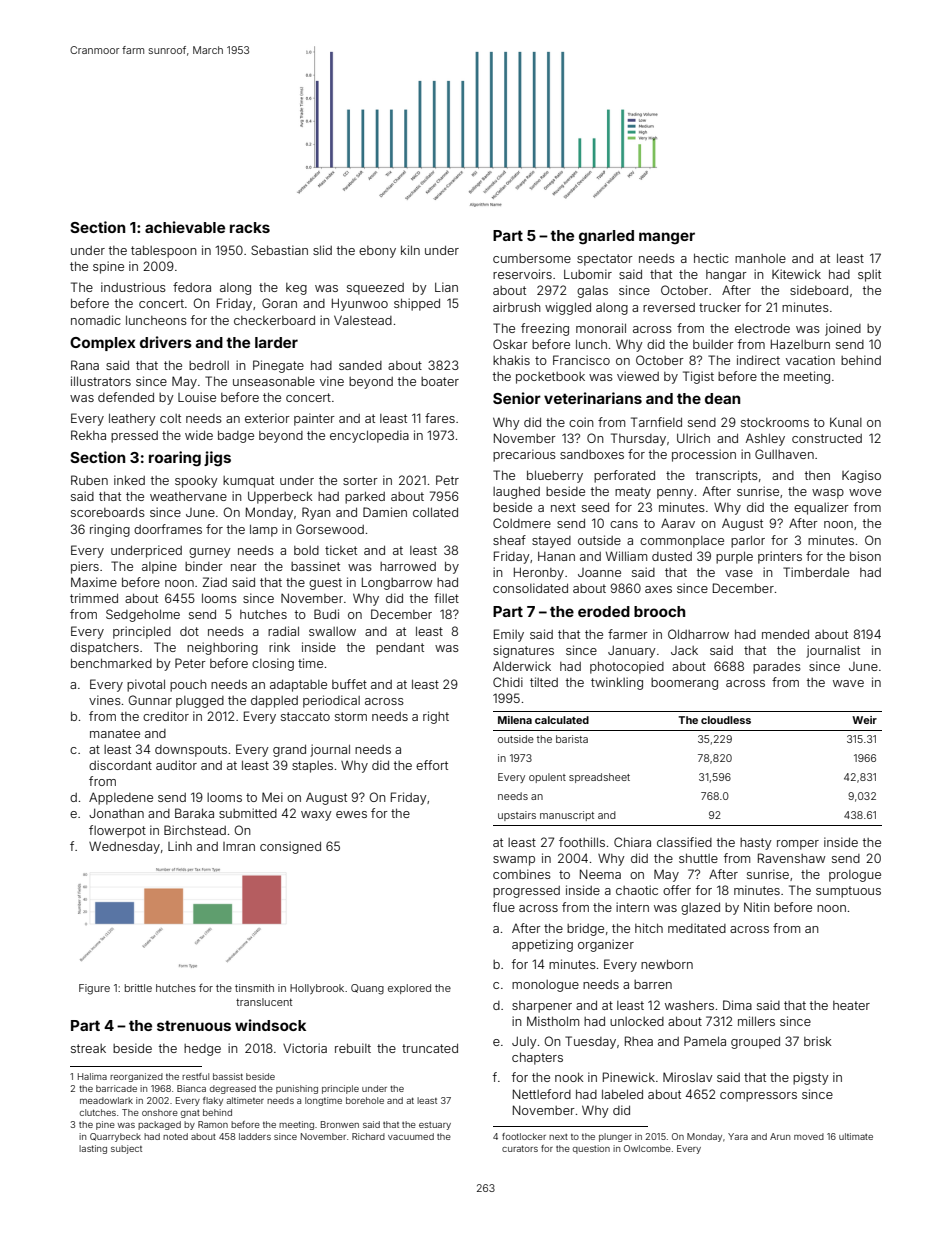 The width and height of the document is (952, 1233). What do you see at coordinates (117, 831) in the document?
I see `flowerpot` at bounding box center [117, 831].
